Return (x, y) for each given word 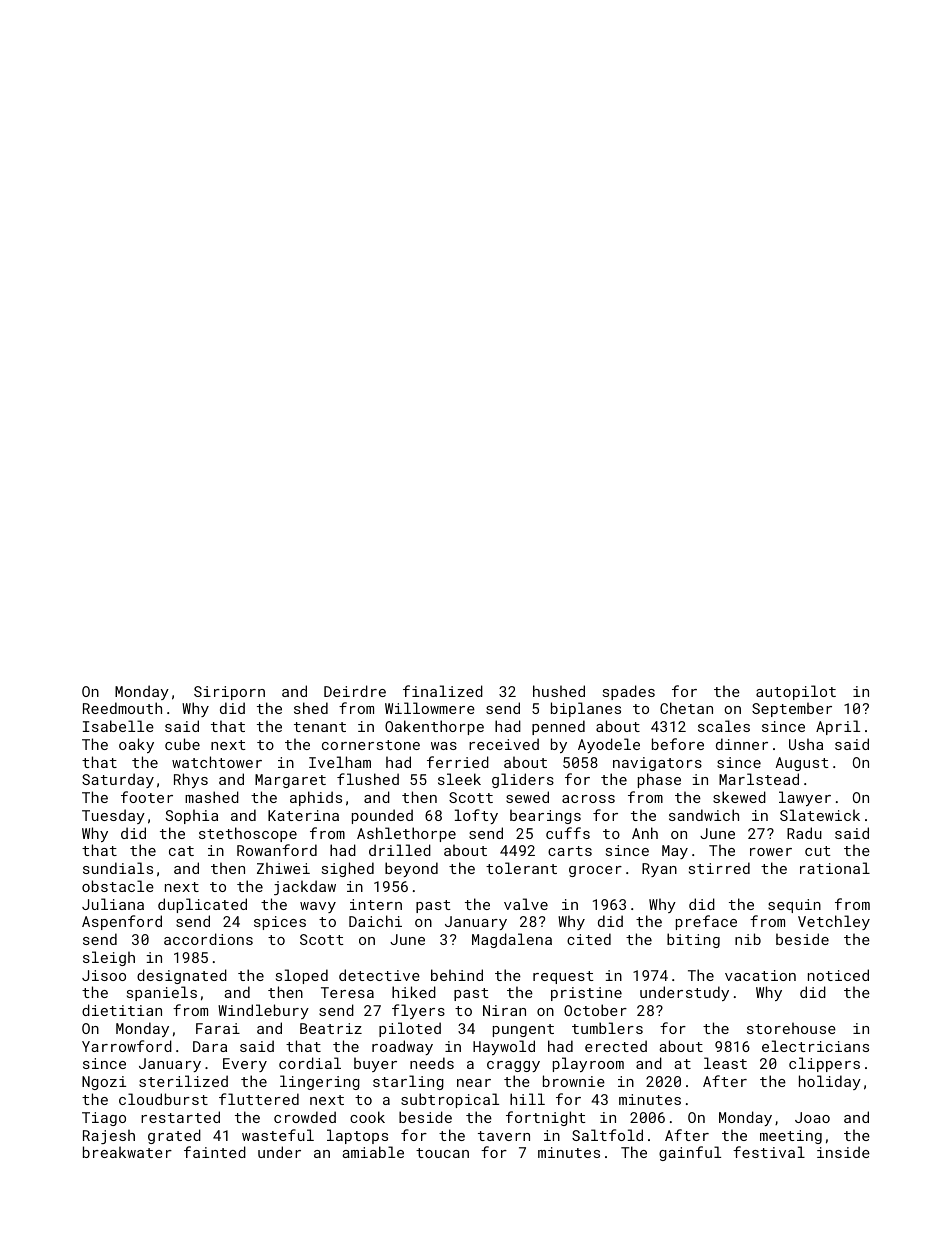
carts (570, 851)
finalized (443, 691)
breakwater (127, 1152)
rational (835, 868)
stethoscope (248, 834)
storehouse (791, 1028)
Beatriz (331, 1028)
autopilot (796, 692)
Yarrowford (127, 1046)
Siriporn (229, 693)
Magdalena (512, 940)
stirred (719, 868)
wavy (318, 907)
